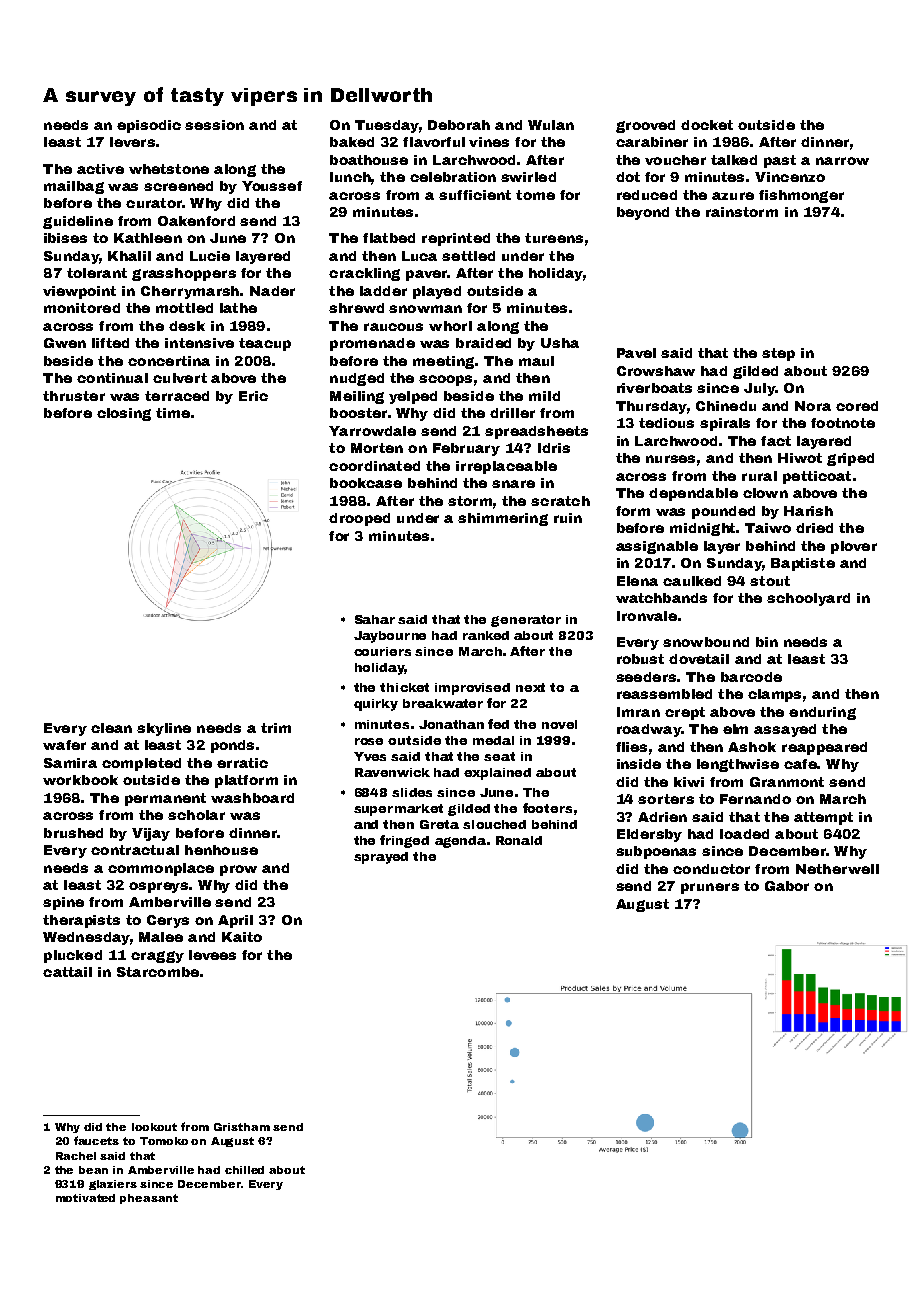 The width and height of the page is (924, 1308). Describe the element at coordinates (536, 361) in the page. I see `maul` at that location.
